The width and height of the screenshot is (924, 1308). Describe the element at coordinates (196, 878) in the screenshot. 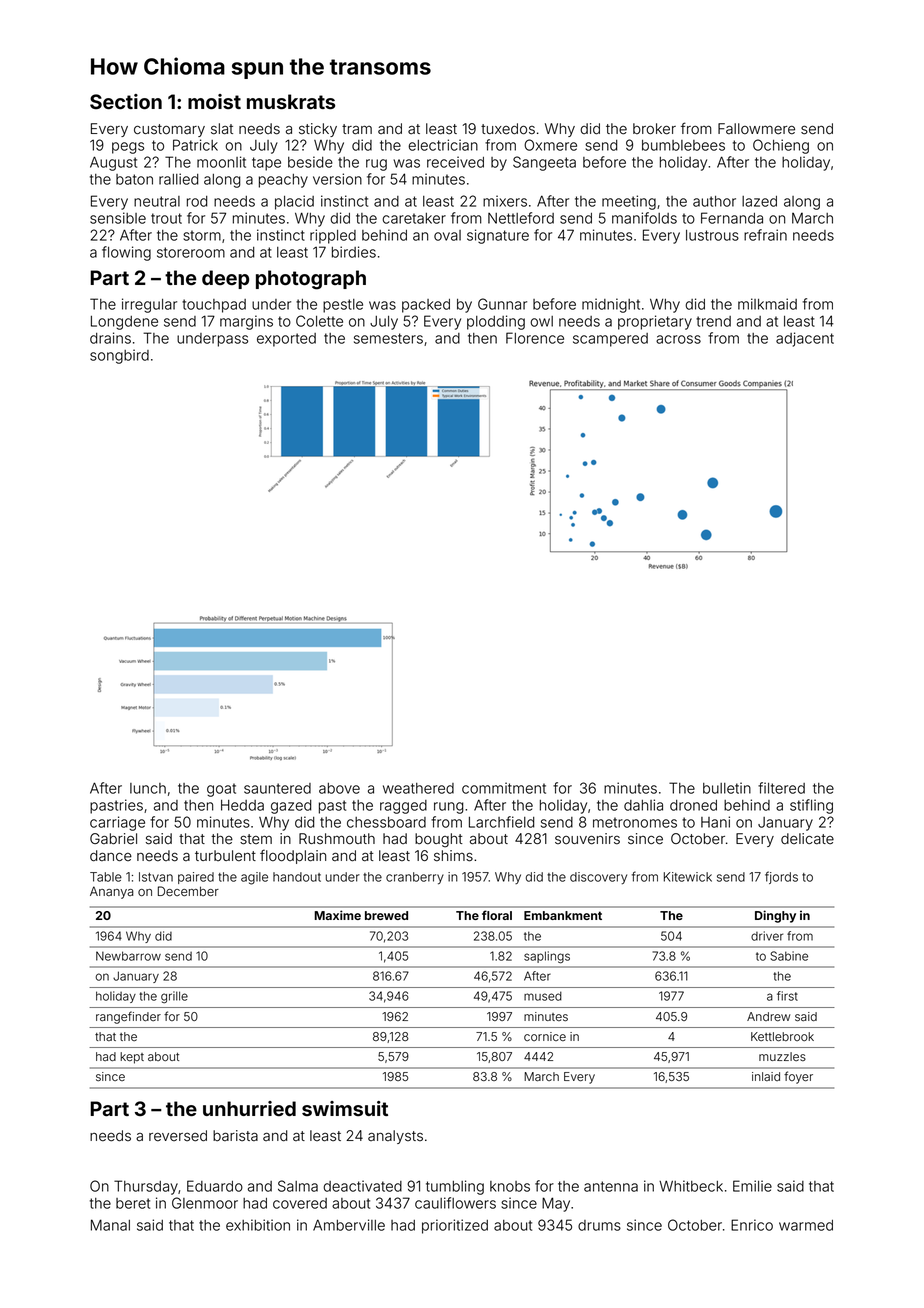

I see `paired` at that location.
